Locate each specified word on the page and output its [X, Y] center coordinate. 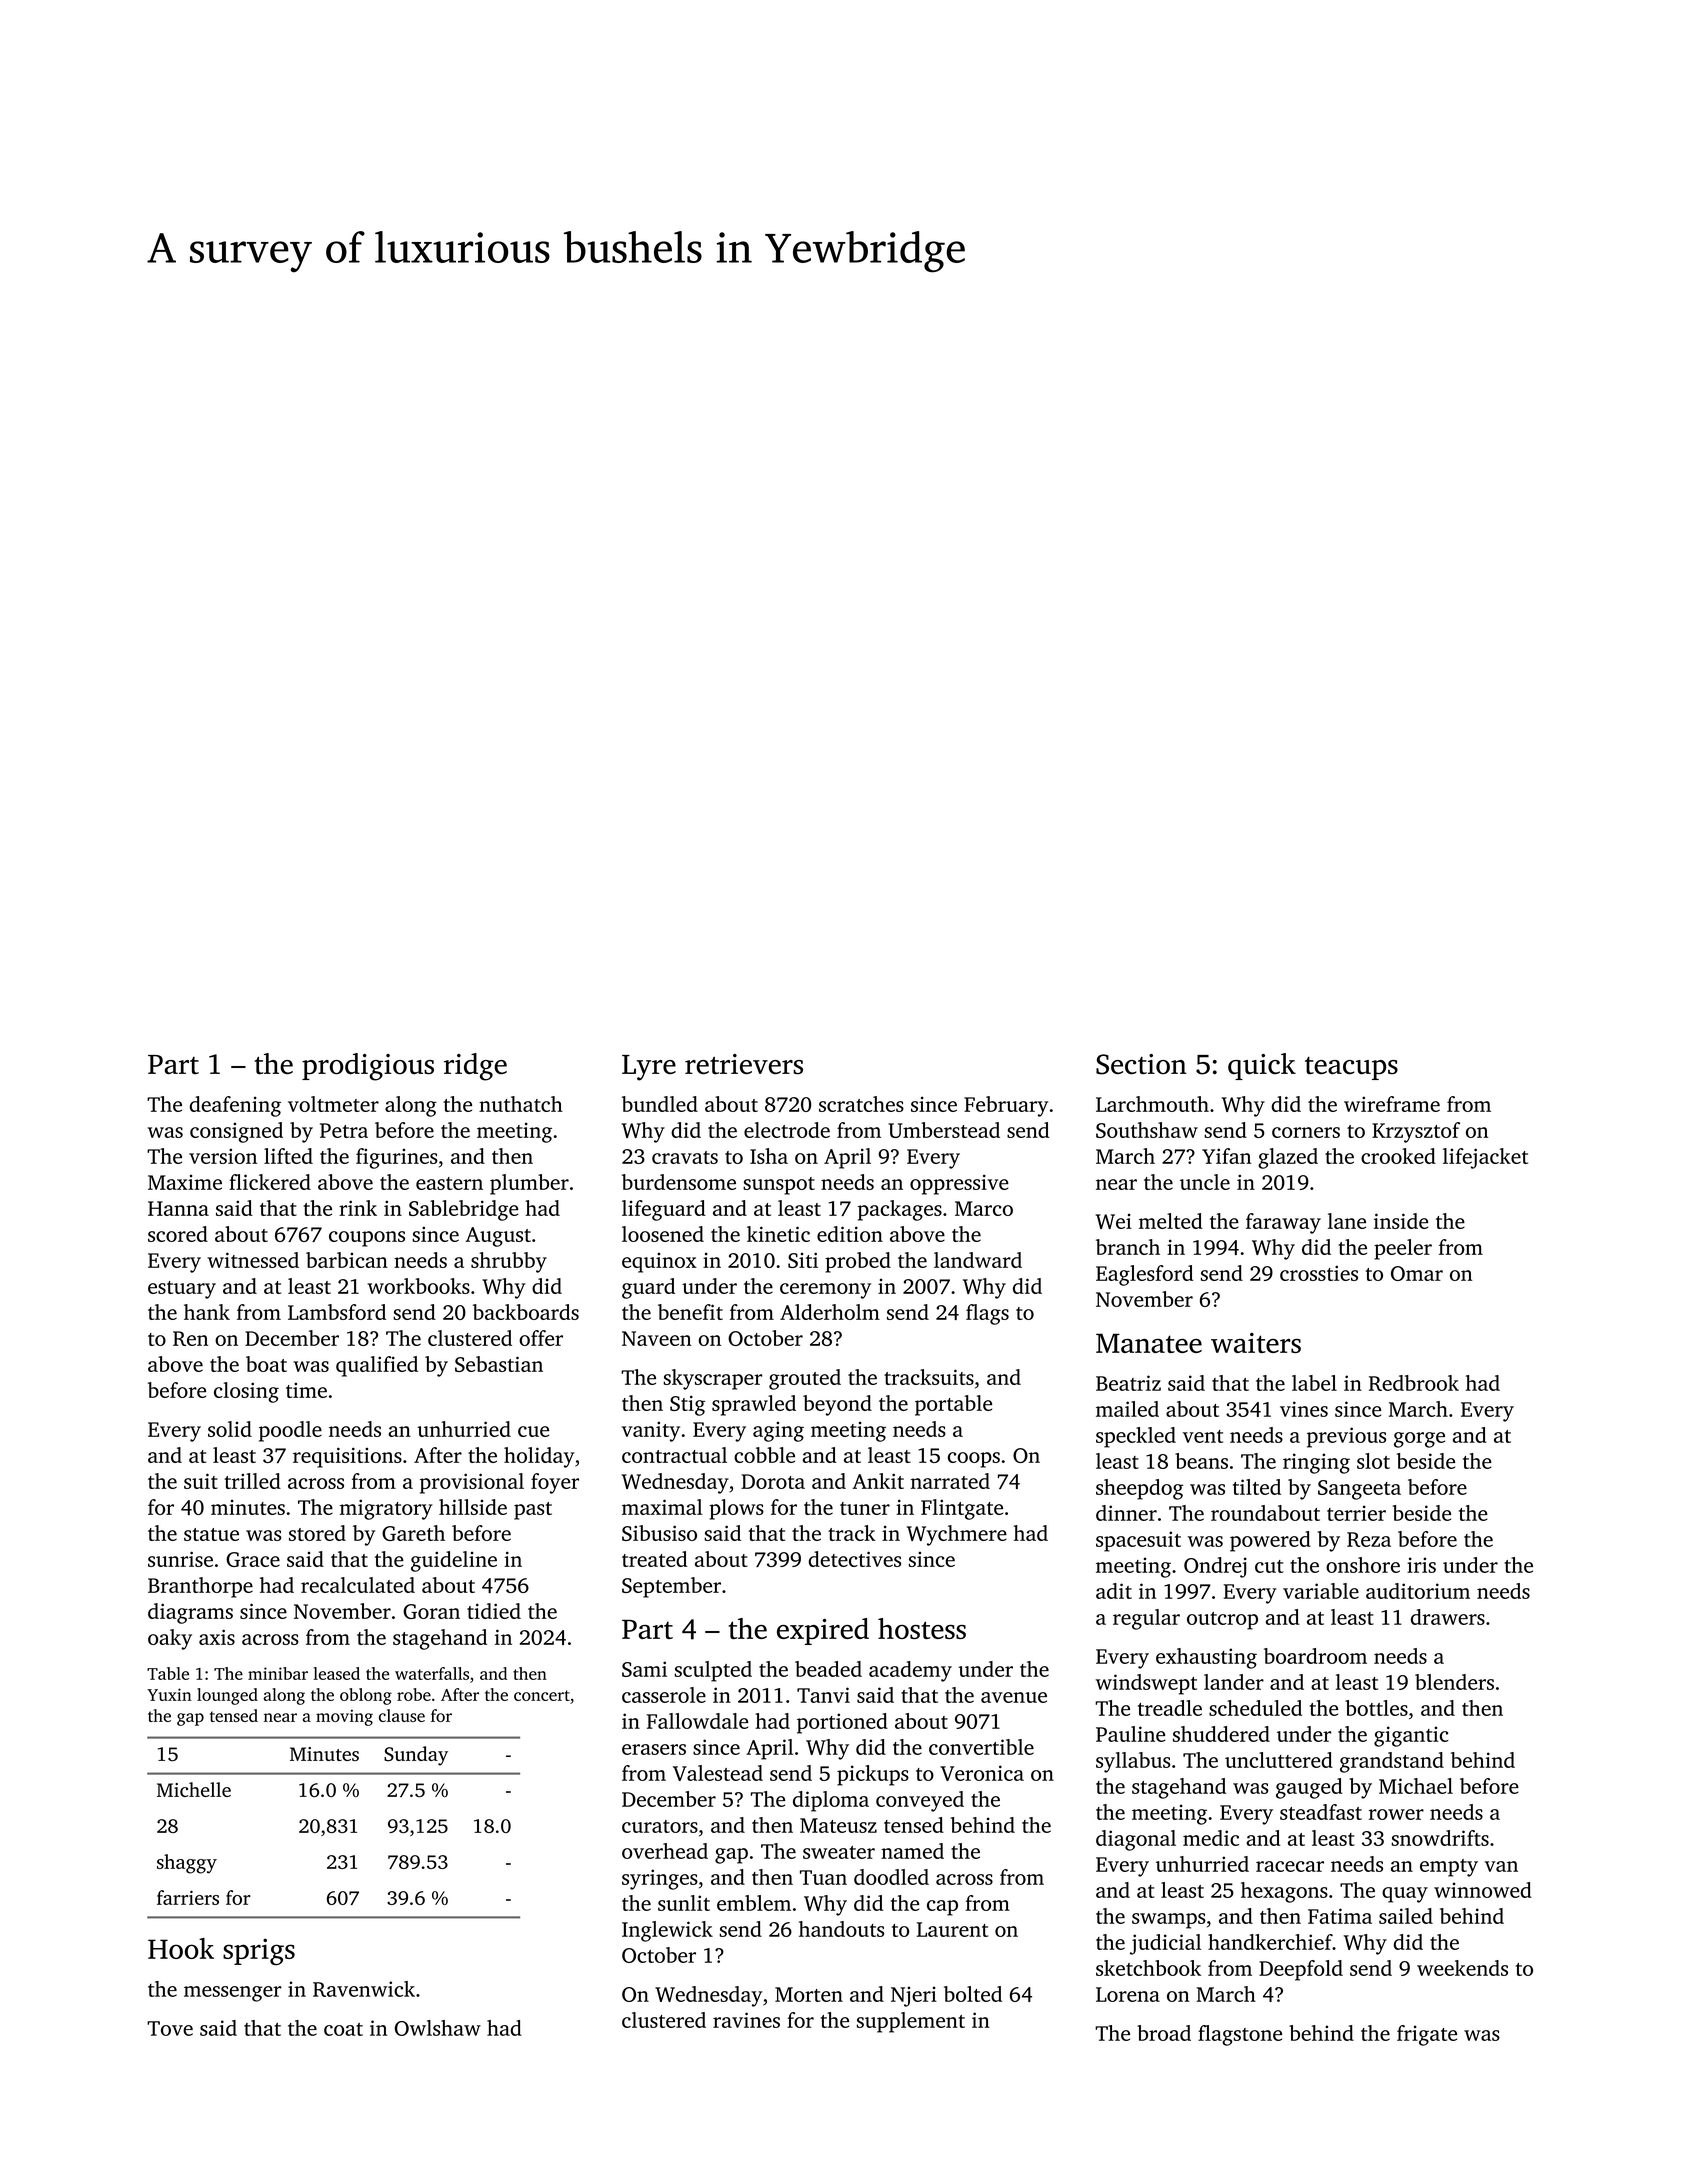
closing [246, 1392]
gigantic [1411, 1736]
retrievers [744, 1064]
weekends [1462, 1968]
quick [1262, 1066]
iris [1421, 1565]
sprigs [259, 1951]
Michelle [194, 1789]
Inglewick [667, 1931]
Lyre [649, 1068]
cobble [764, 1455]
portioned [842, 1723]
